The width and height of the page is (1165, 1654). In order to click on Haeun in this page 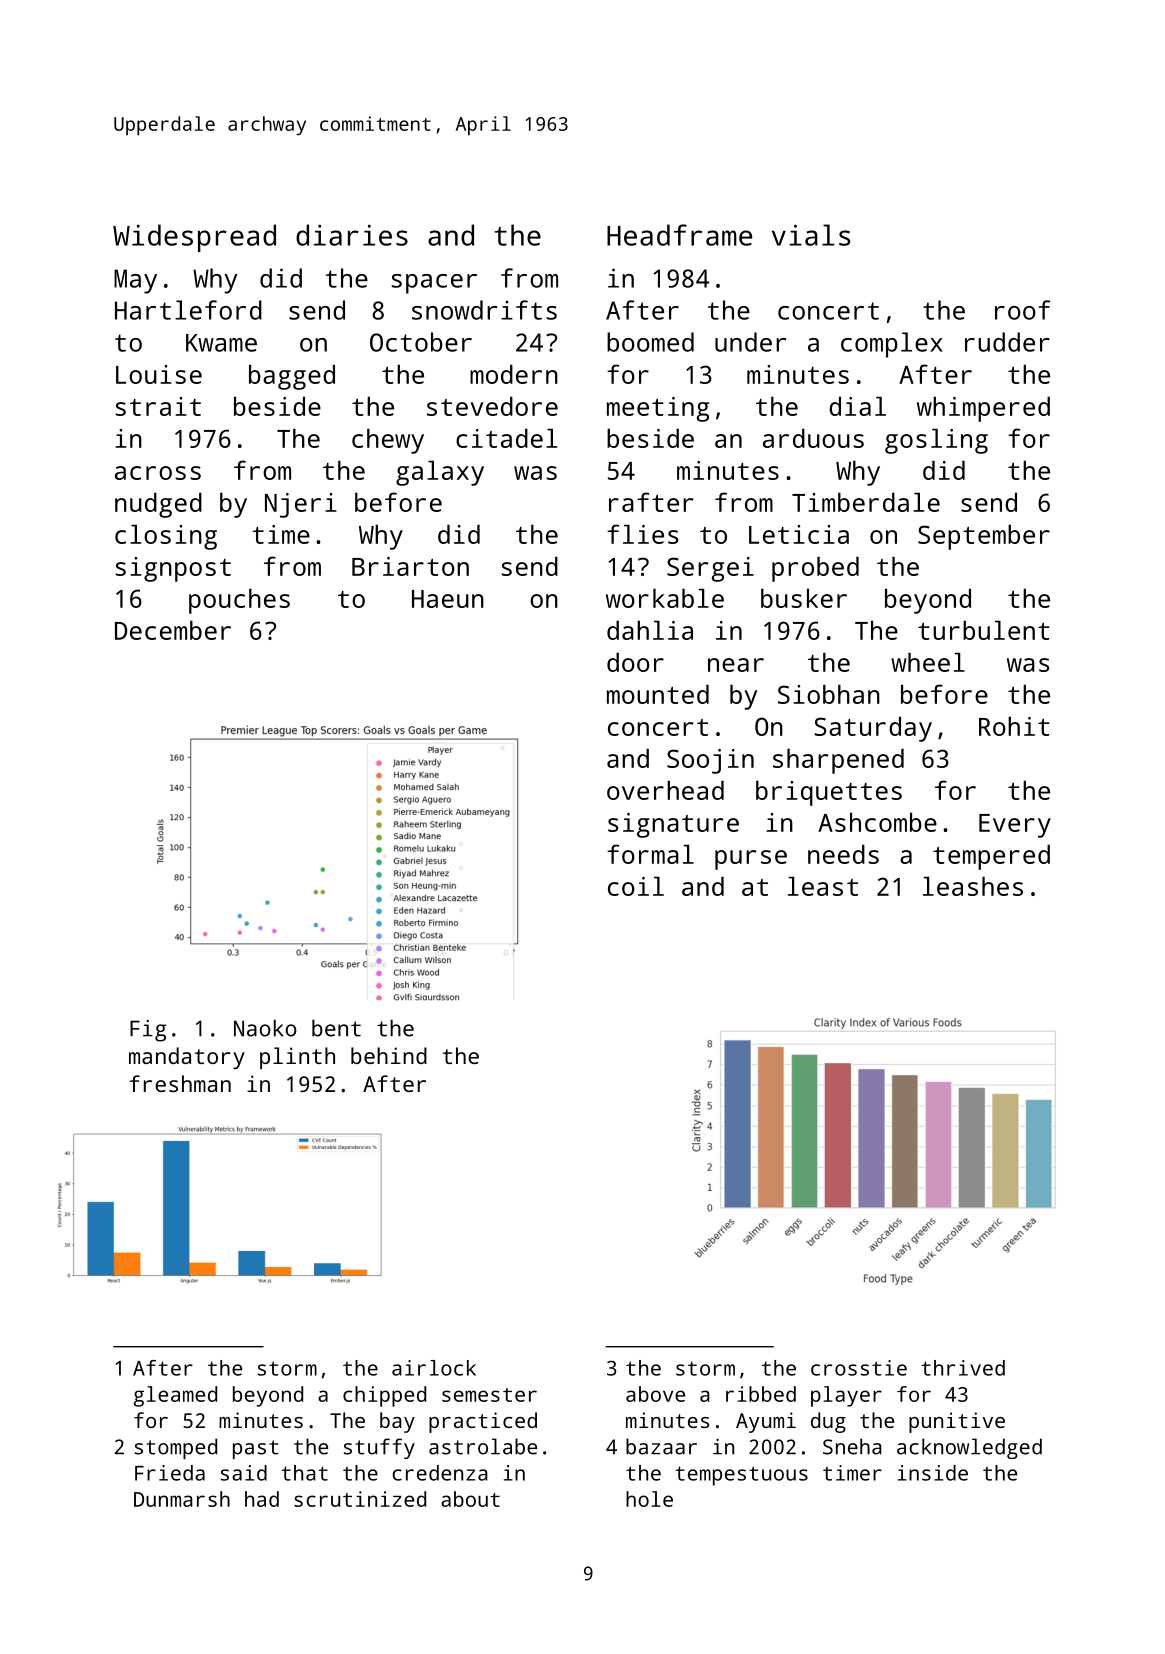, I will do `click(448, 599)`.
